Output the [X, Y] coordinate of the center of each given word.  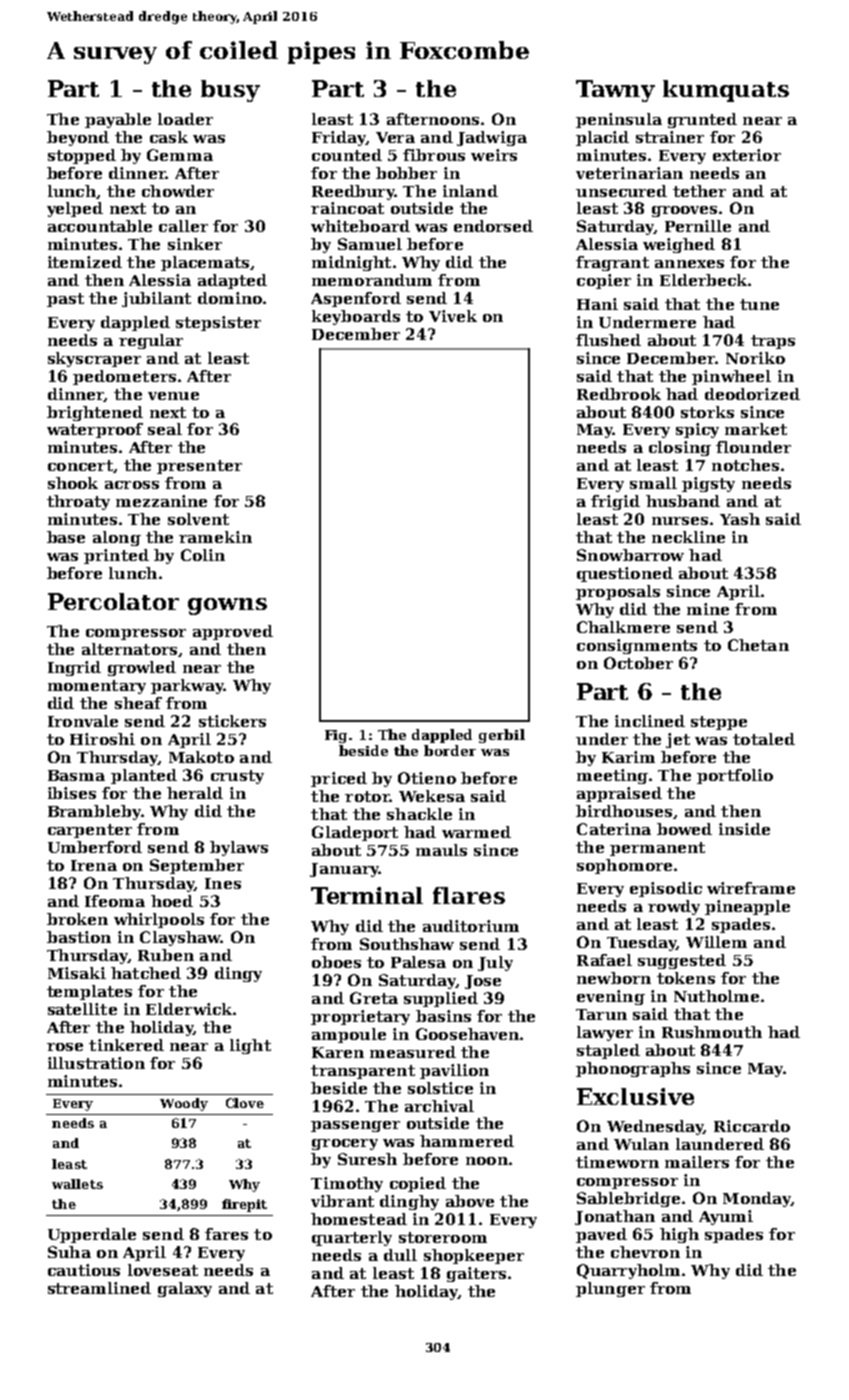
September [197, 866]
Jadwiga [492, 138]
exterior [747, 155]
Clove [245, 1103]
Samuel [370, 244]
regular [151, 341]
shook [73, 483]
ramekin [215, 537]
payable [118, 120]
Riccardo [752, 1126]
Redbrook [619, 394]
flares [469, 895]
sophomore [624, 866]
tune [759, 304]
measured [413, 1052]
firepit [244, 1205]
